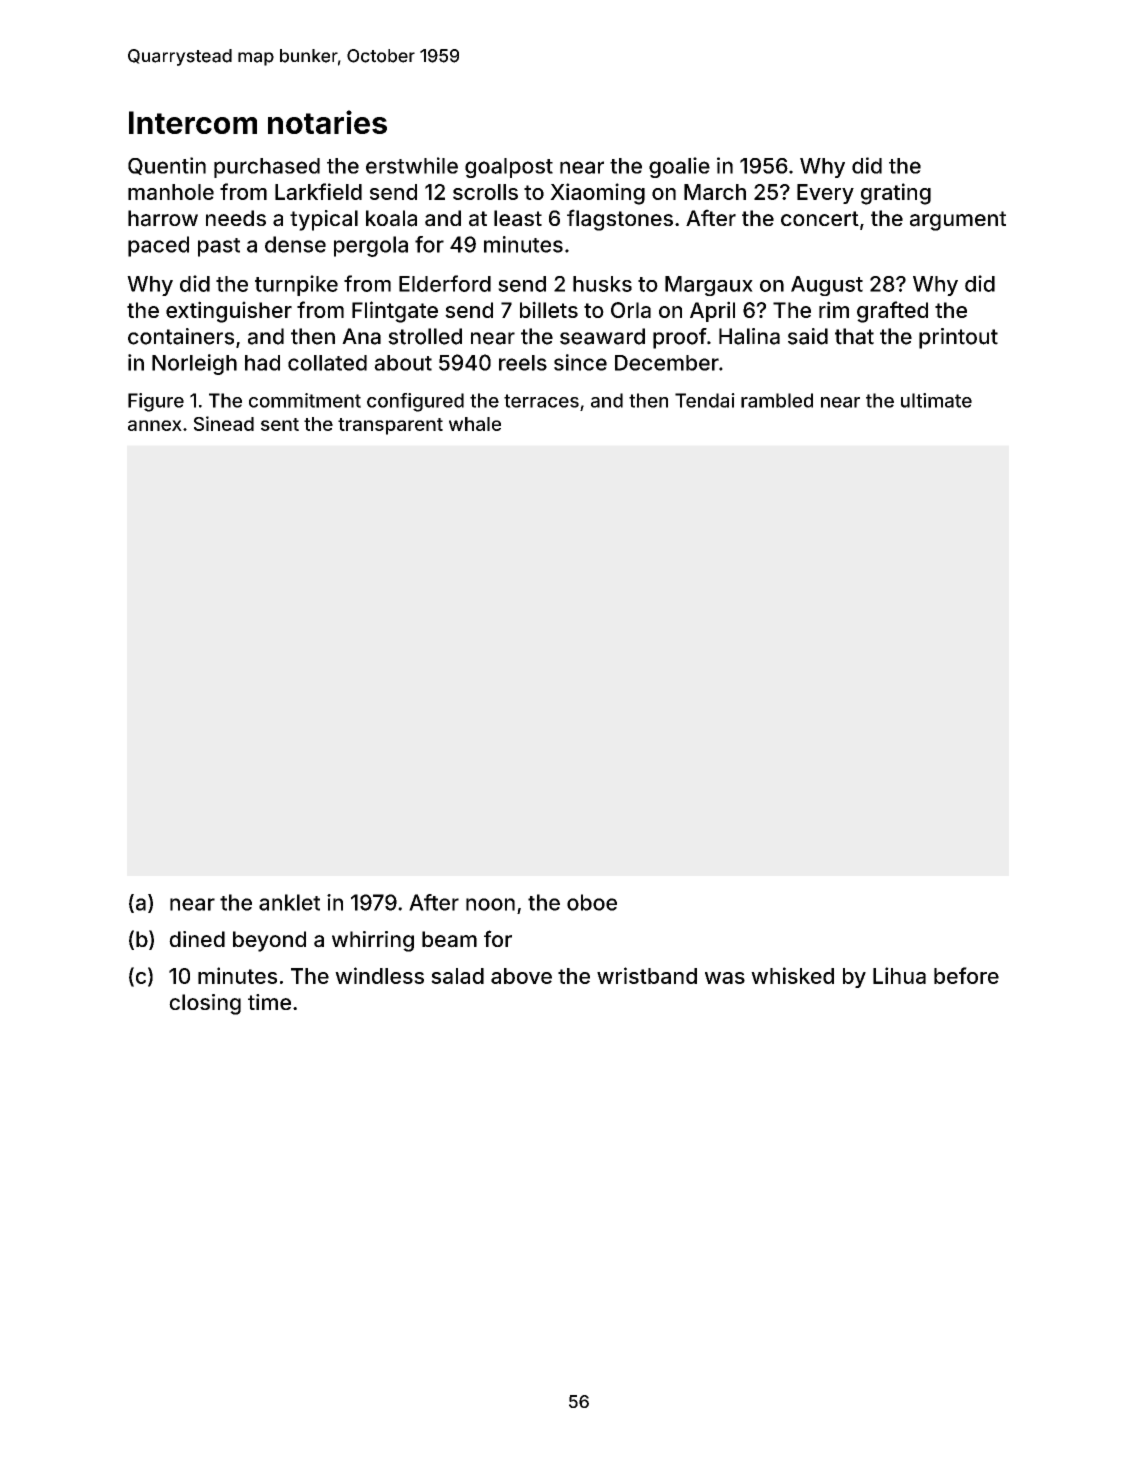 The height and width of the screenshot is (1470, 1136). I want to click on terraces, so click(541, 401).
